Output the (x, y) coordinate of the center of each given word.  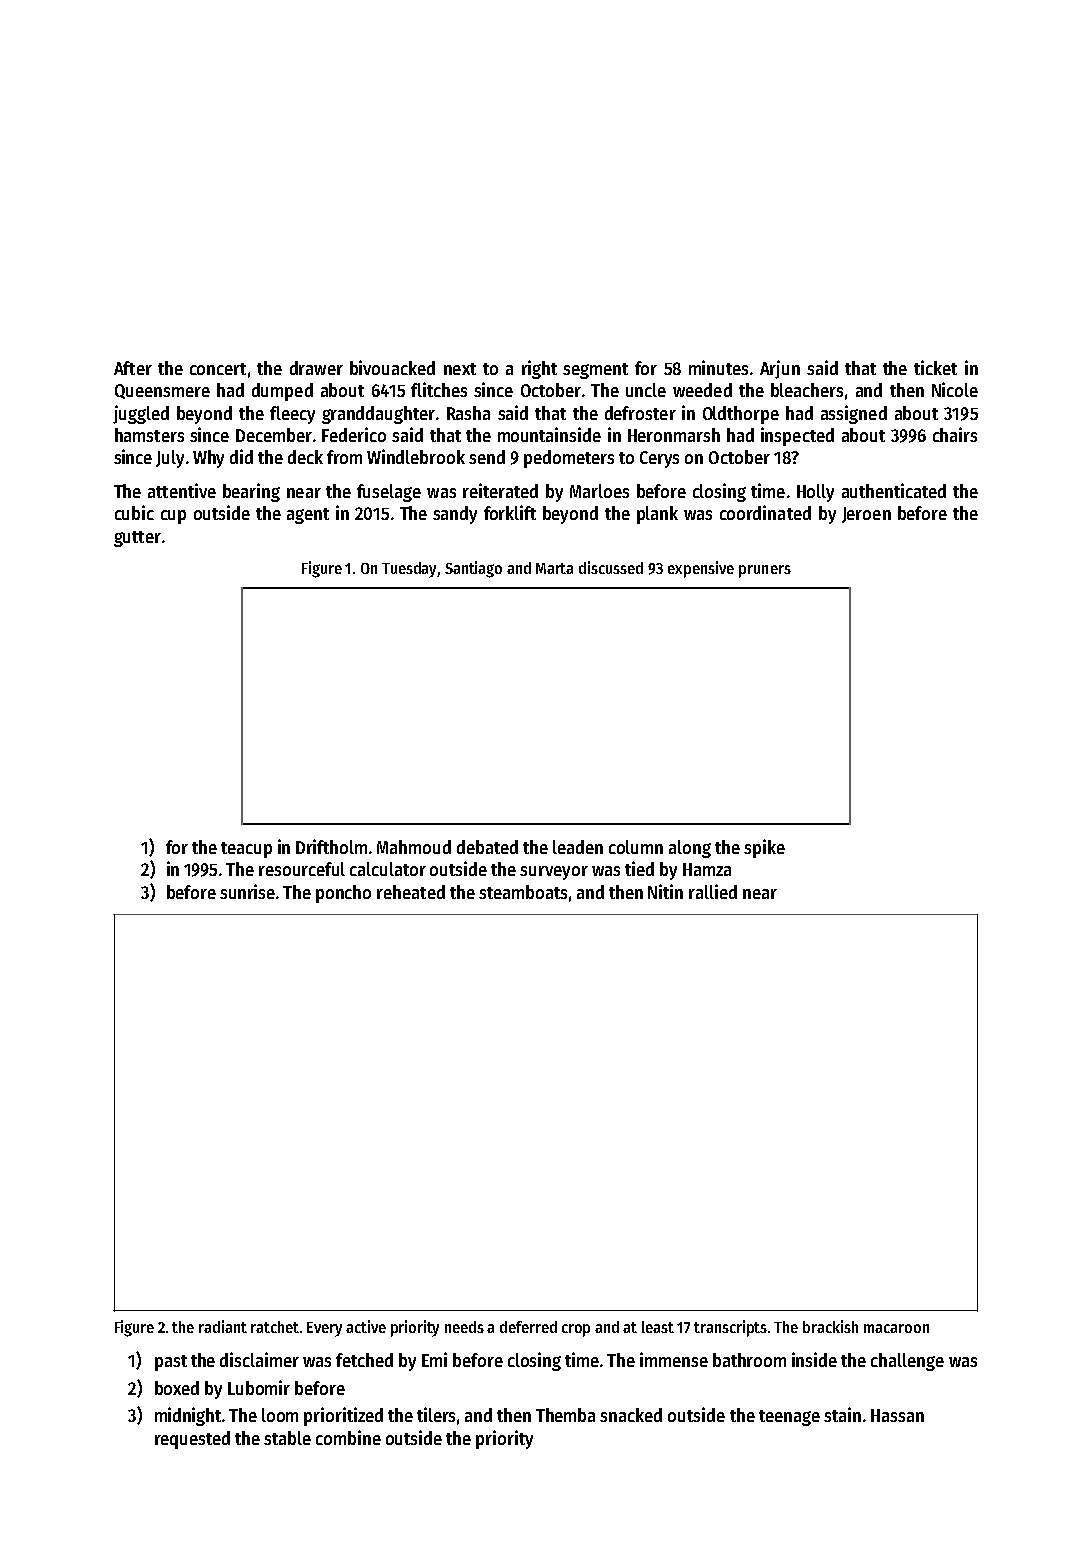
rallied (713, 891)
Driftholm (331, 846)
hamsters (149, 435)
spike (764, 848)
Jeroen (866, 515)
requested (192, 1440)
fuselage (389, 493)
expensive (701, 569)
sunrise (247, 891)
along (690, 849)
